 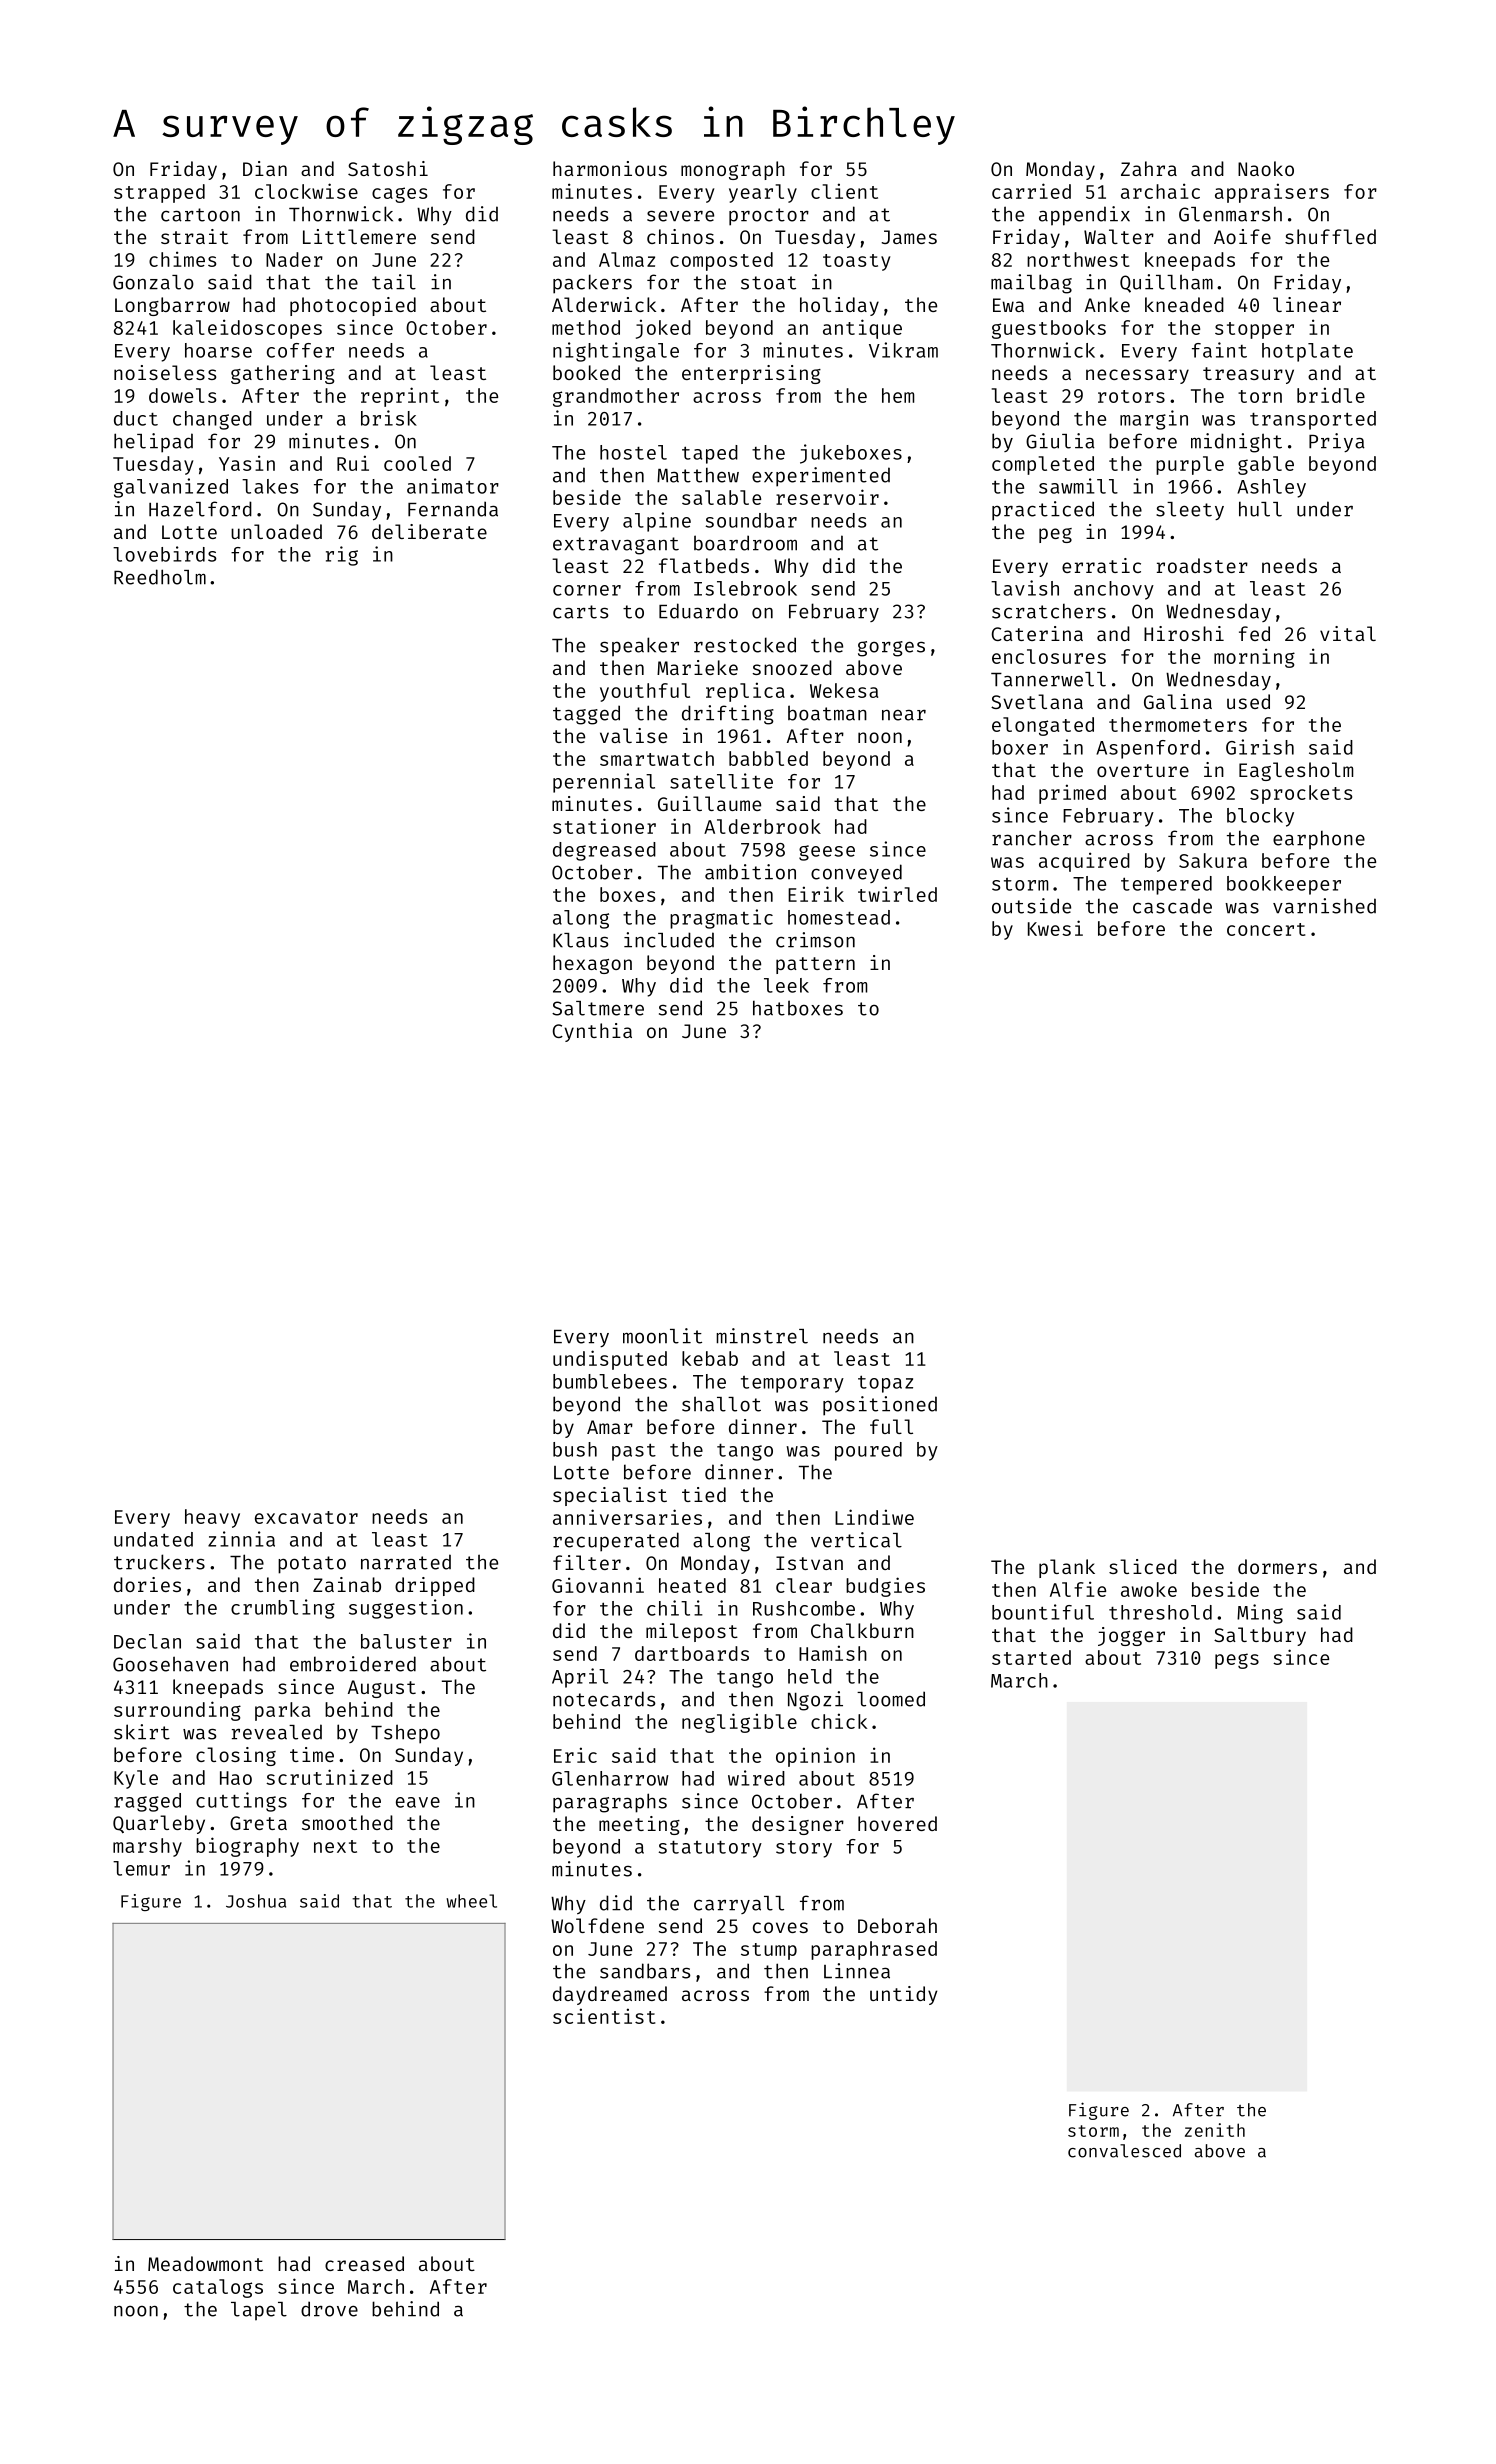 I want to click on Dian, so click(x=265, y=168).
